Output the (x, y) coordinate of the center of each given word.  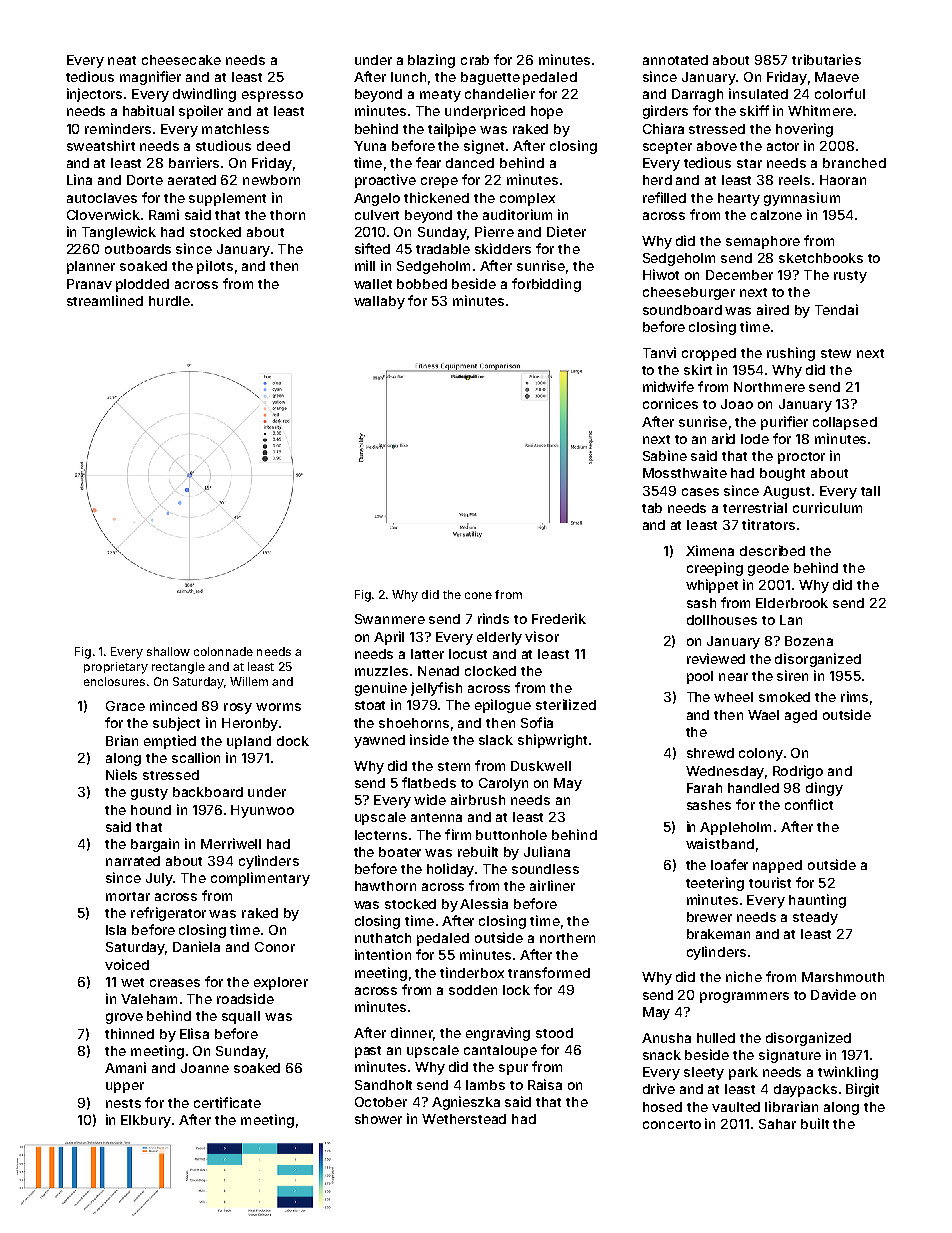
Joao (737, 404)
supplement (227, 199)
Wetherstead (464, 1119)
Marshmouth (843, 977)
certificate (227, 1102)
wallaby (379, 302)
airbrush (478, 799)
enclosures (114, 681)
